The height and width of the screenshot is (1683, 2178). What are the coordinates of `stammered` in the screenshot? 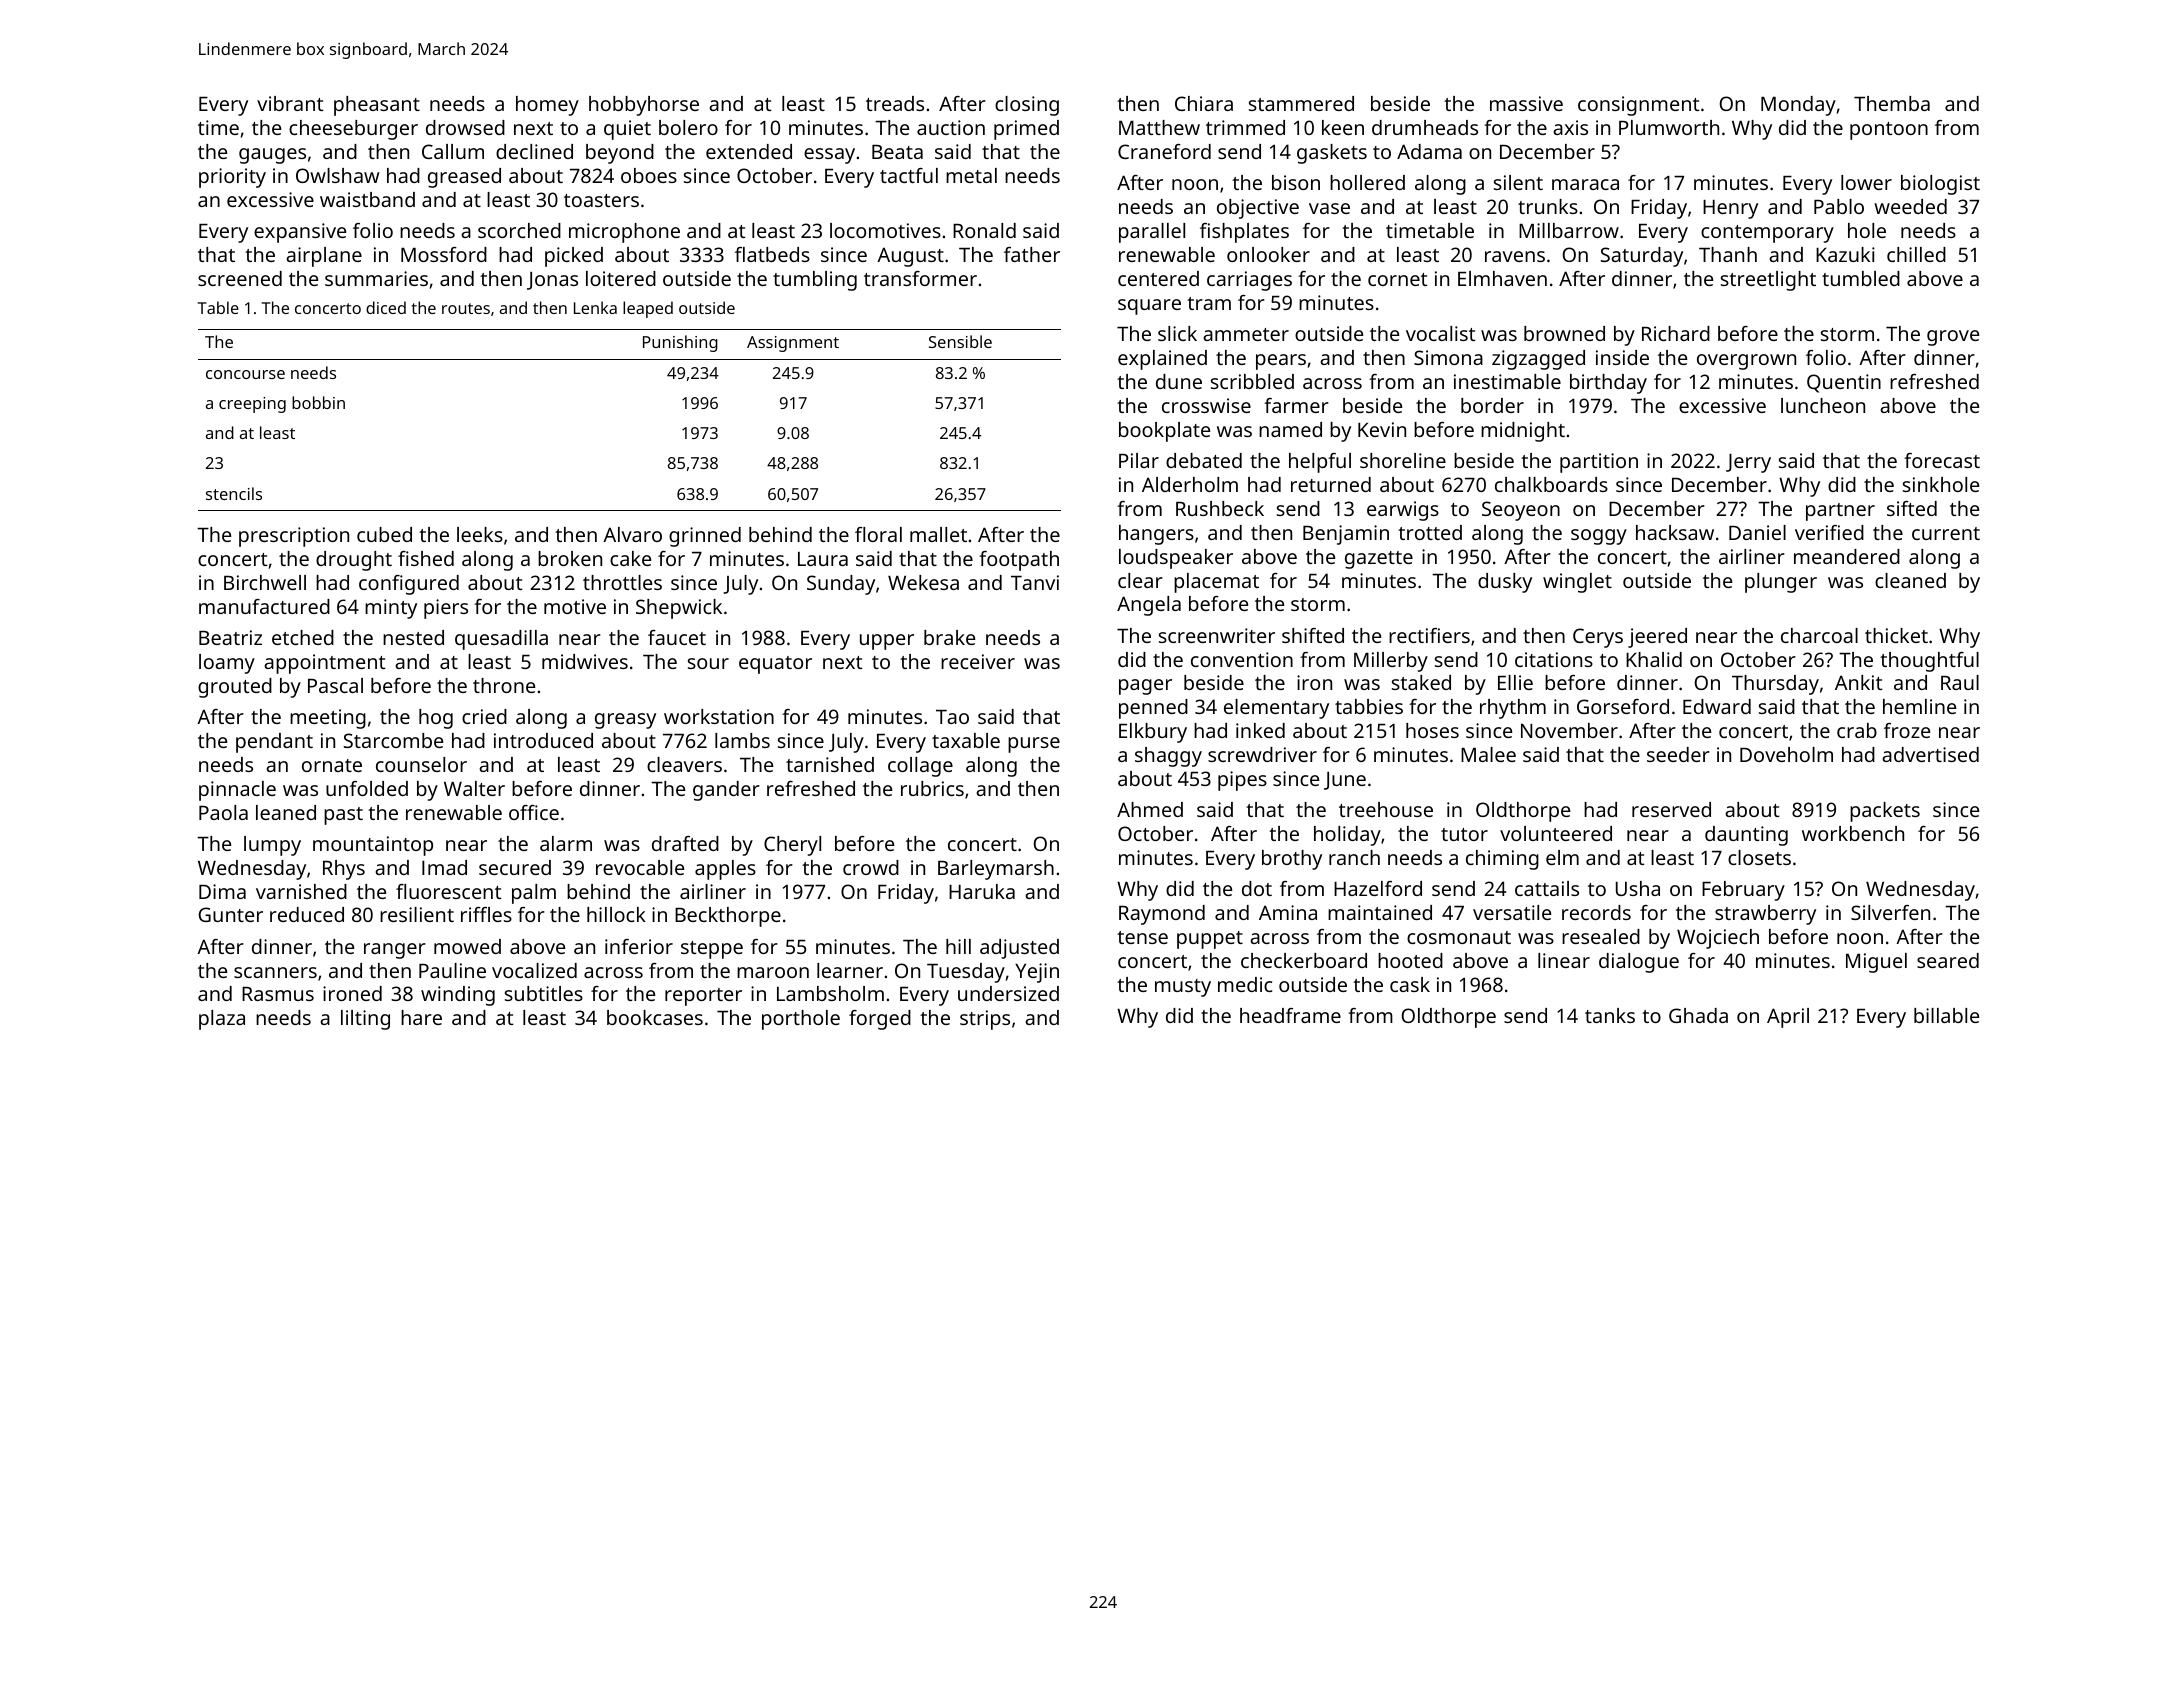 It's located at (1301, 103).
